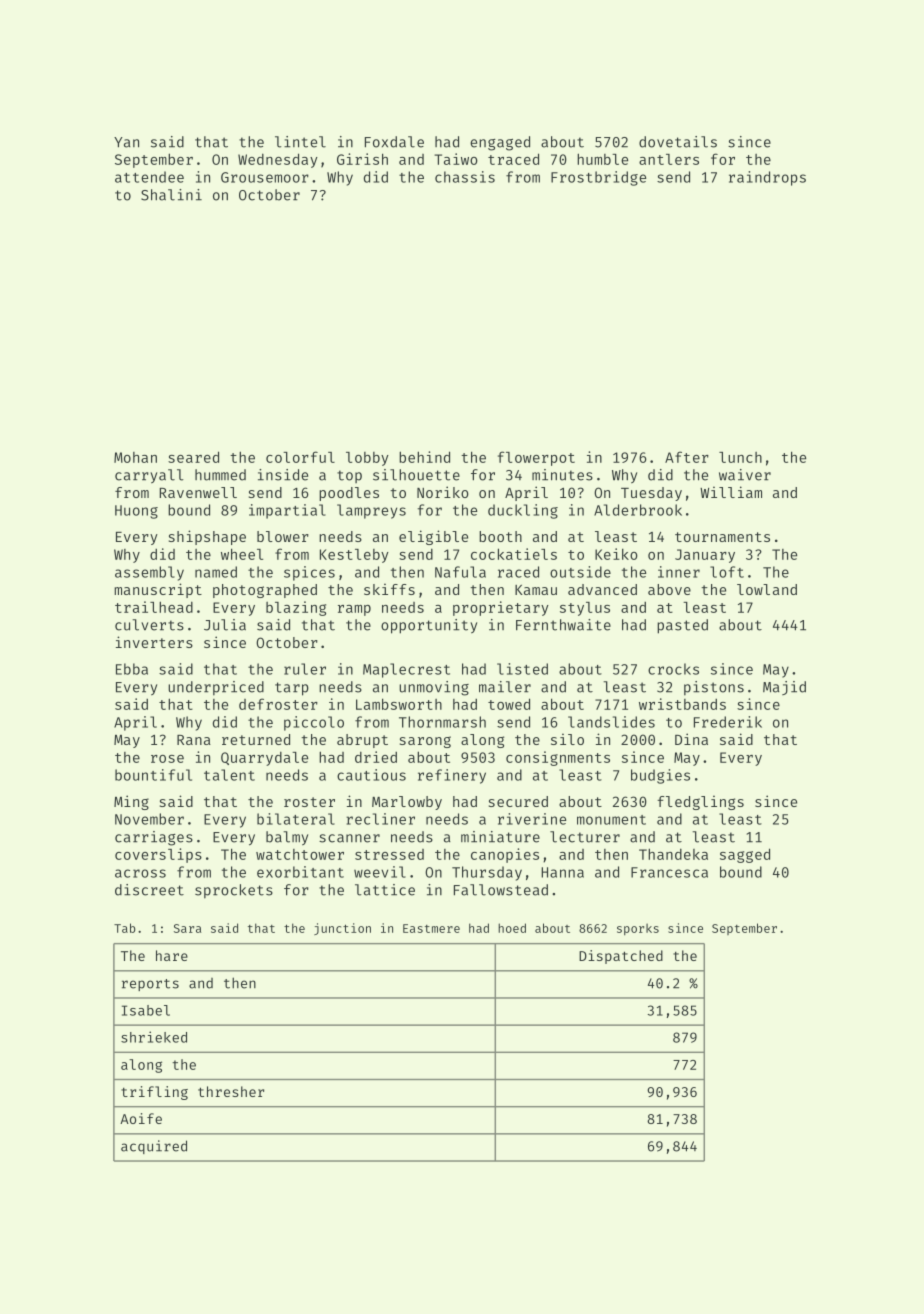  I want to click on listed, so click(522, 669).
